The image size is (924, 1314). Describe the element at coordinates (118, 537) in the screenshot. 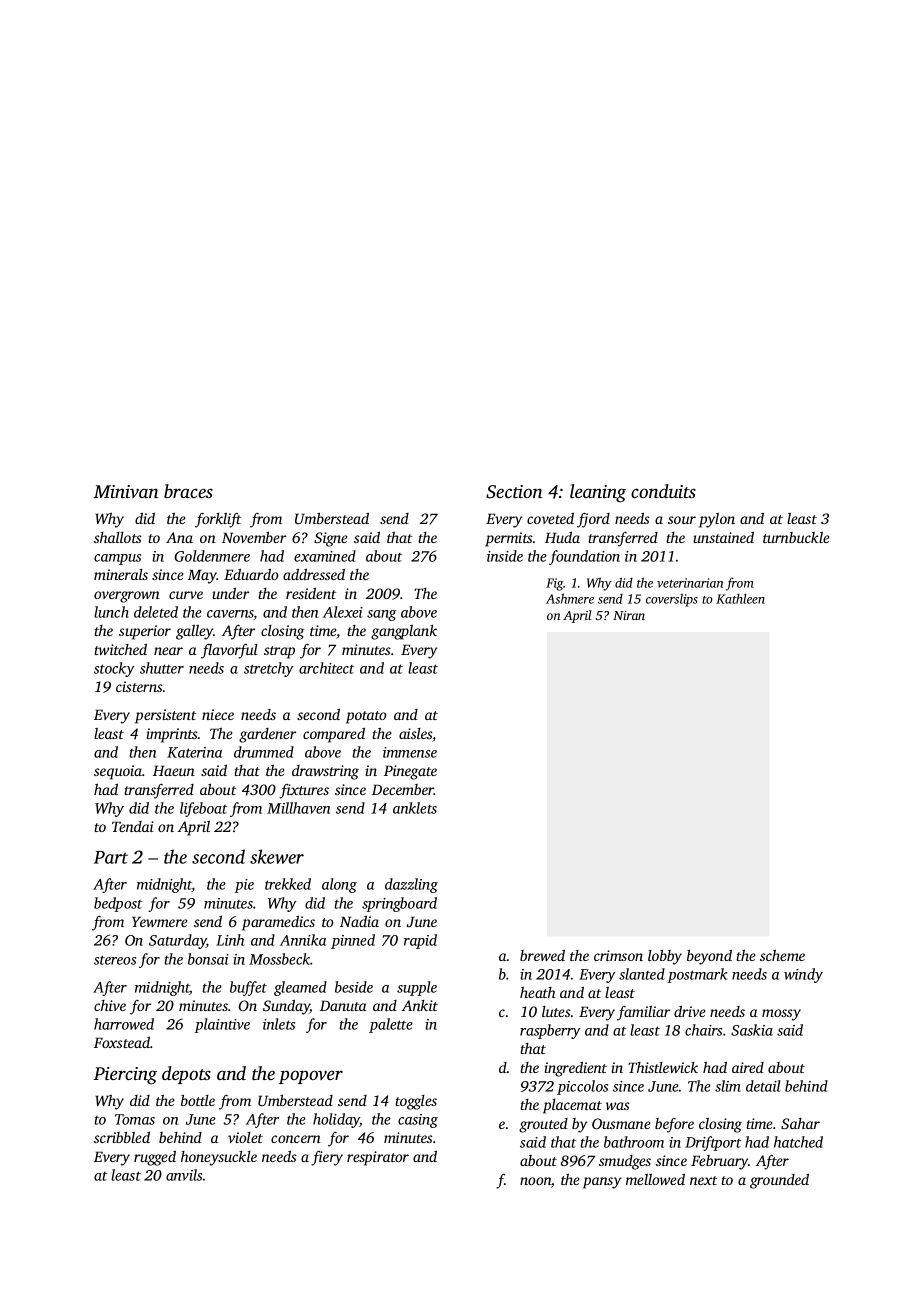

I see `shallots` at that location.
